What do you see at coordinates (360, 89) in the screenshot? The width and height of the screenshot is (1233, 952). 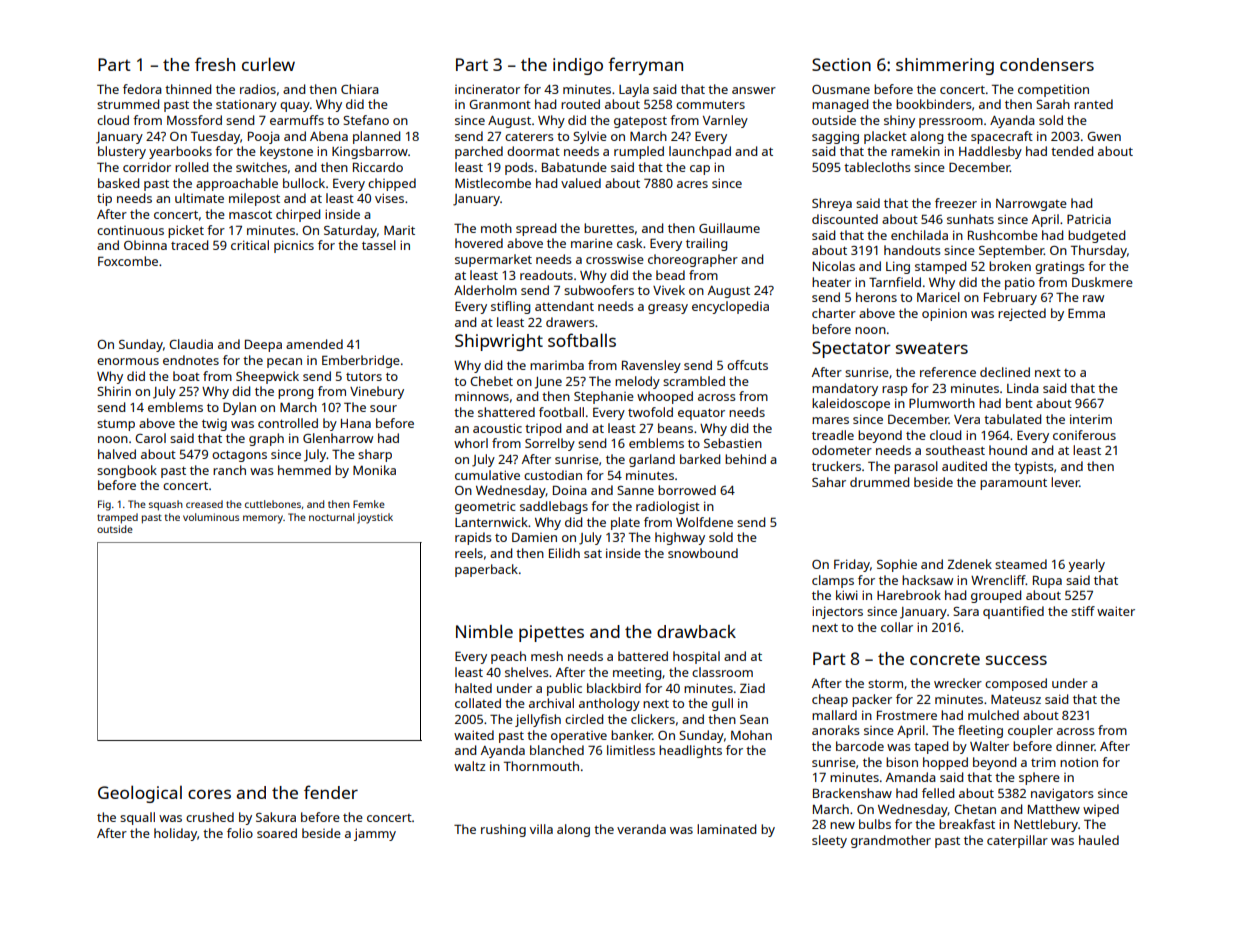 I see `Chiara` at bounding box center [360, 89].
